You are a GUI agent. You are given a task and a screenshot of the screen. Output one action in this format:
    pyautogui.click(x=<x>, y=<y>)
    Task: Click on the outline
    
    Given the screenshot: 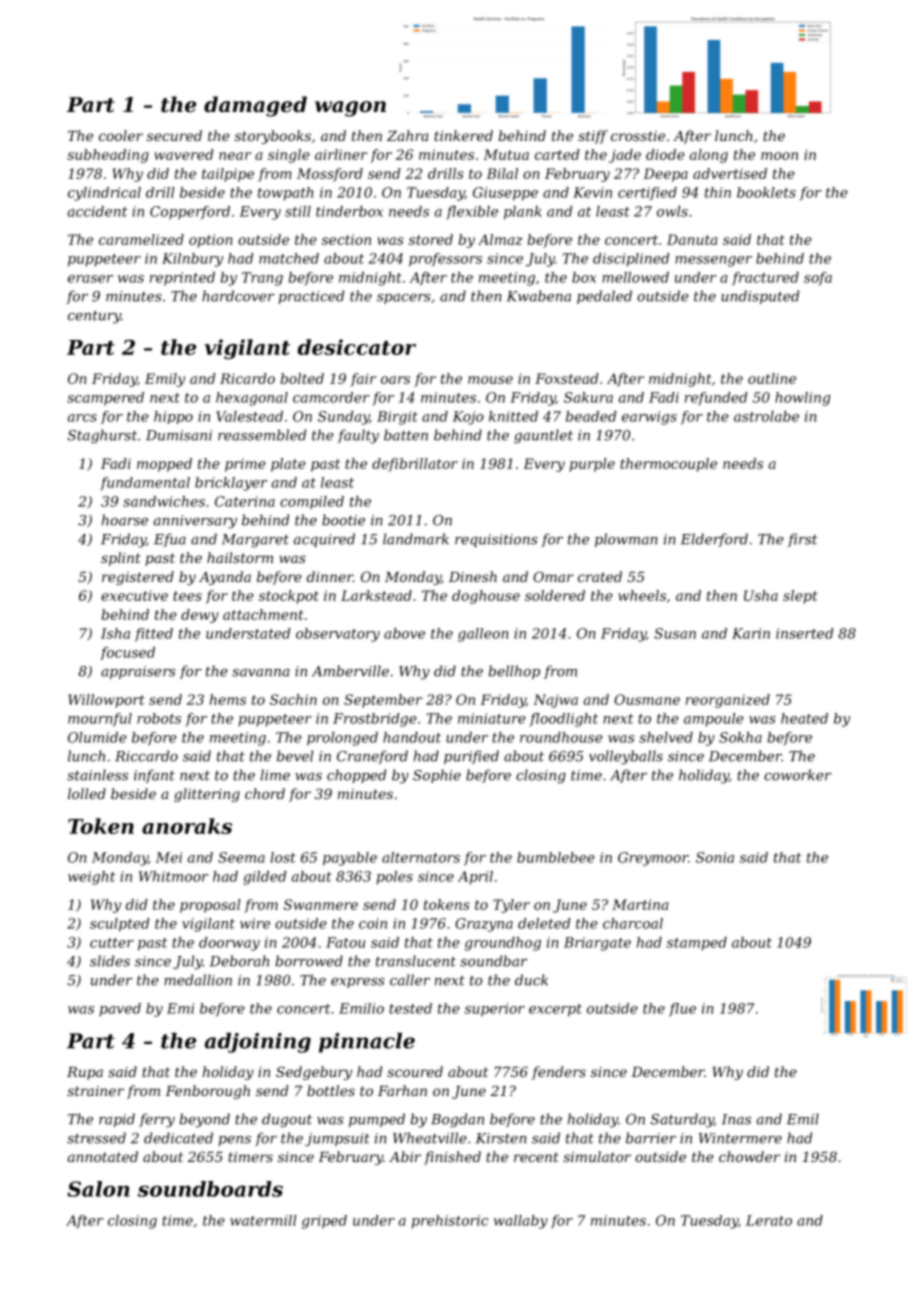 What is the action you would take?
    pyautogui.click(x=772, y=378)
